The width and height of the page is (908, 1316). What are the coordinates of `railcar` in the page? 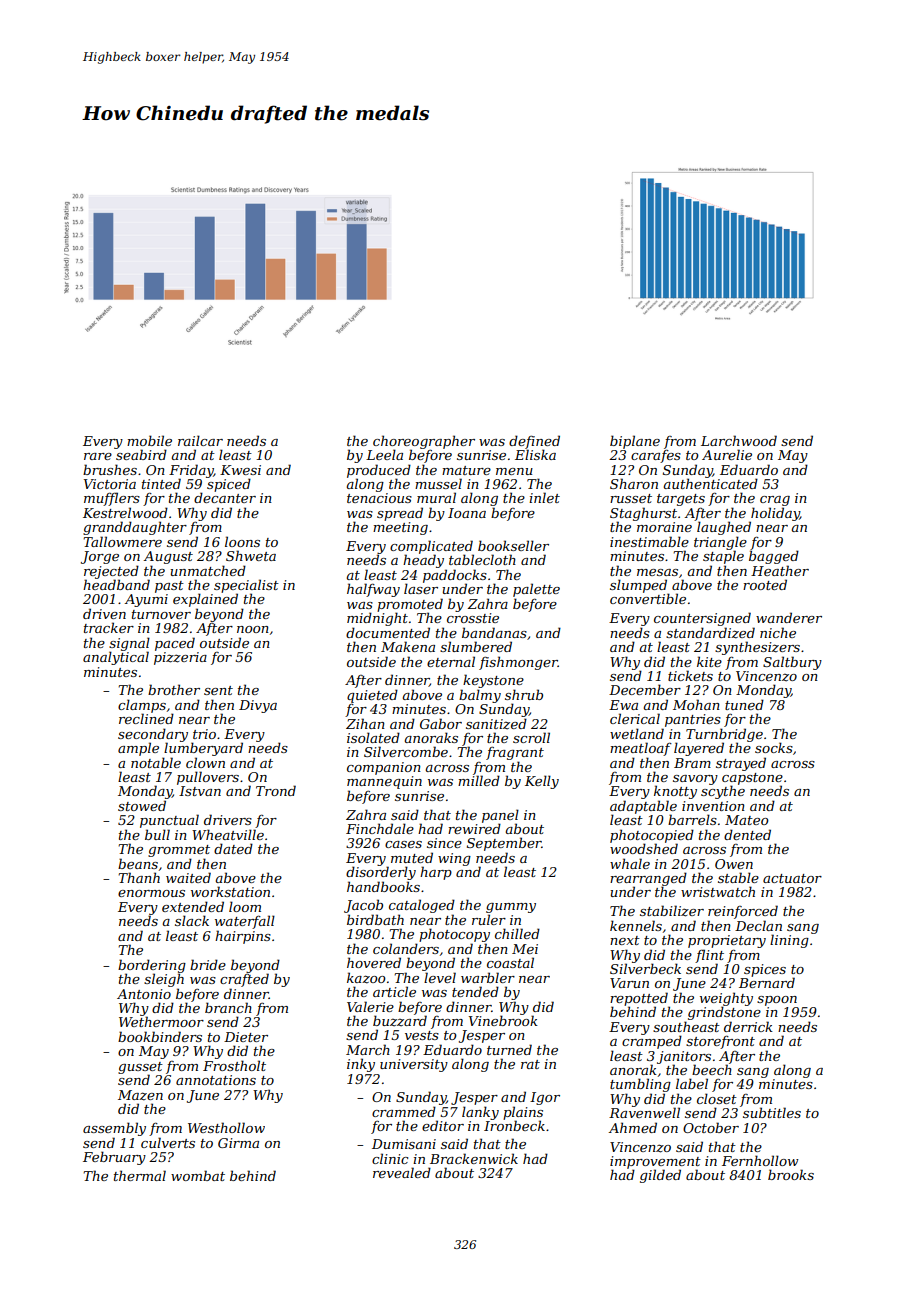 It's located at (200, 440).
